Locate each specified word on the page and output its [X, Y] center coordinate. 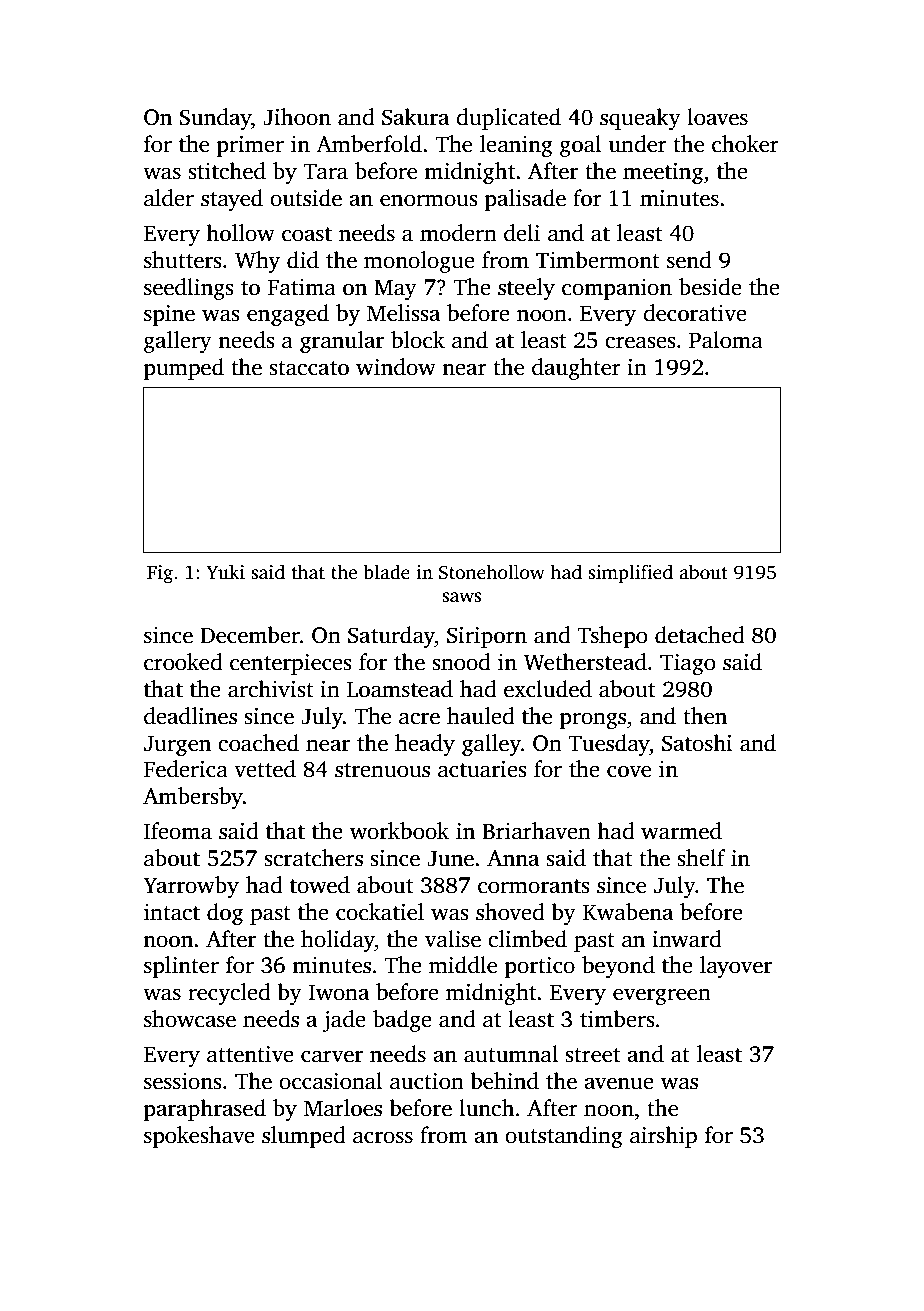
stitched [227, 171]
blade [386, 572]
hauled [480, 716]
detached [699, 635]
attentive [250, 1054]
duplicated [508, 119]
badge [402, 1021]
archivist [271, 689]
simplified [630, 574]
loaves [717, 117]
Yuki [225, 572]
